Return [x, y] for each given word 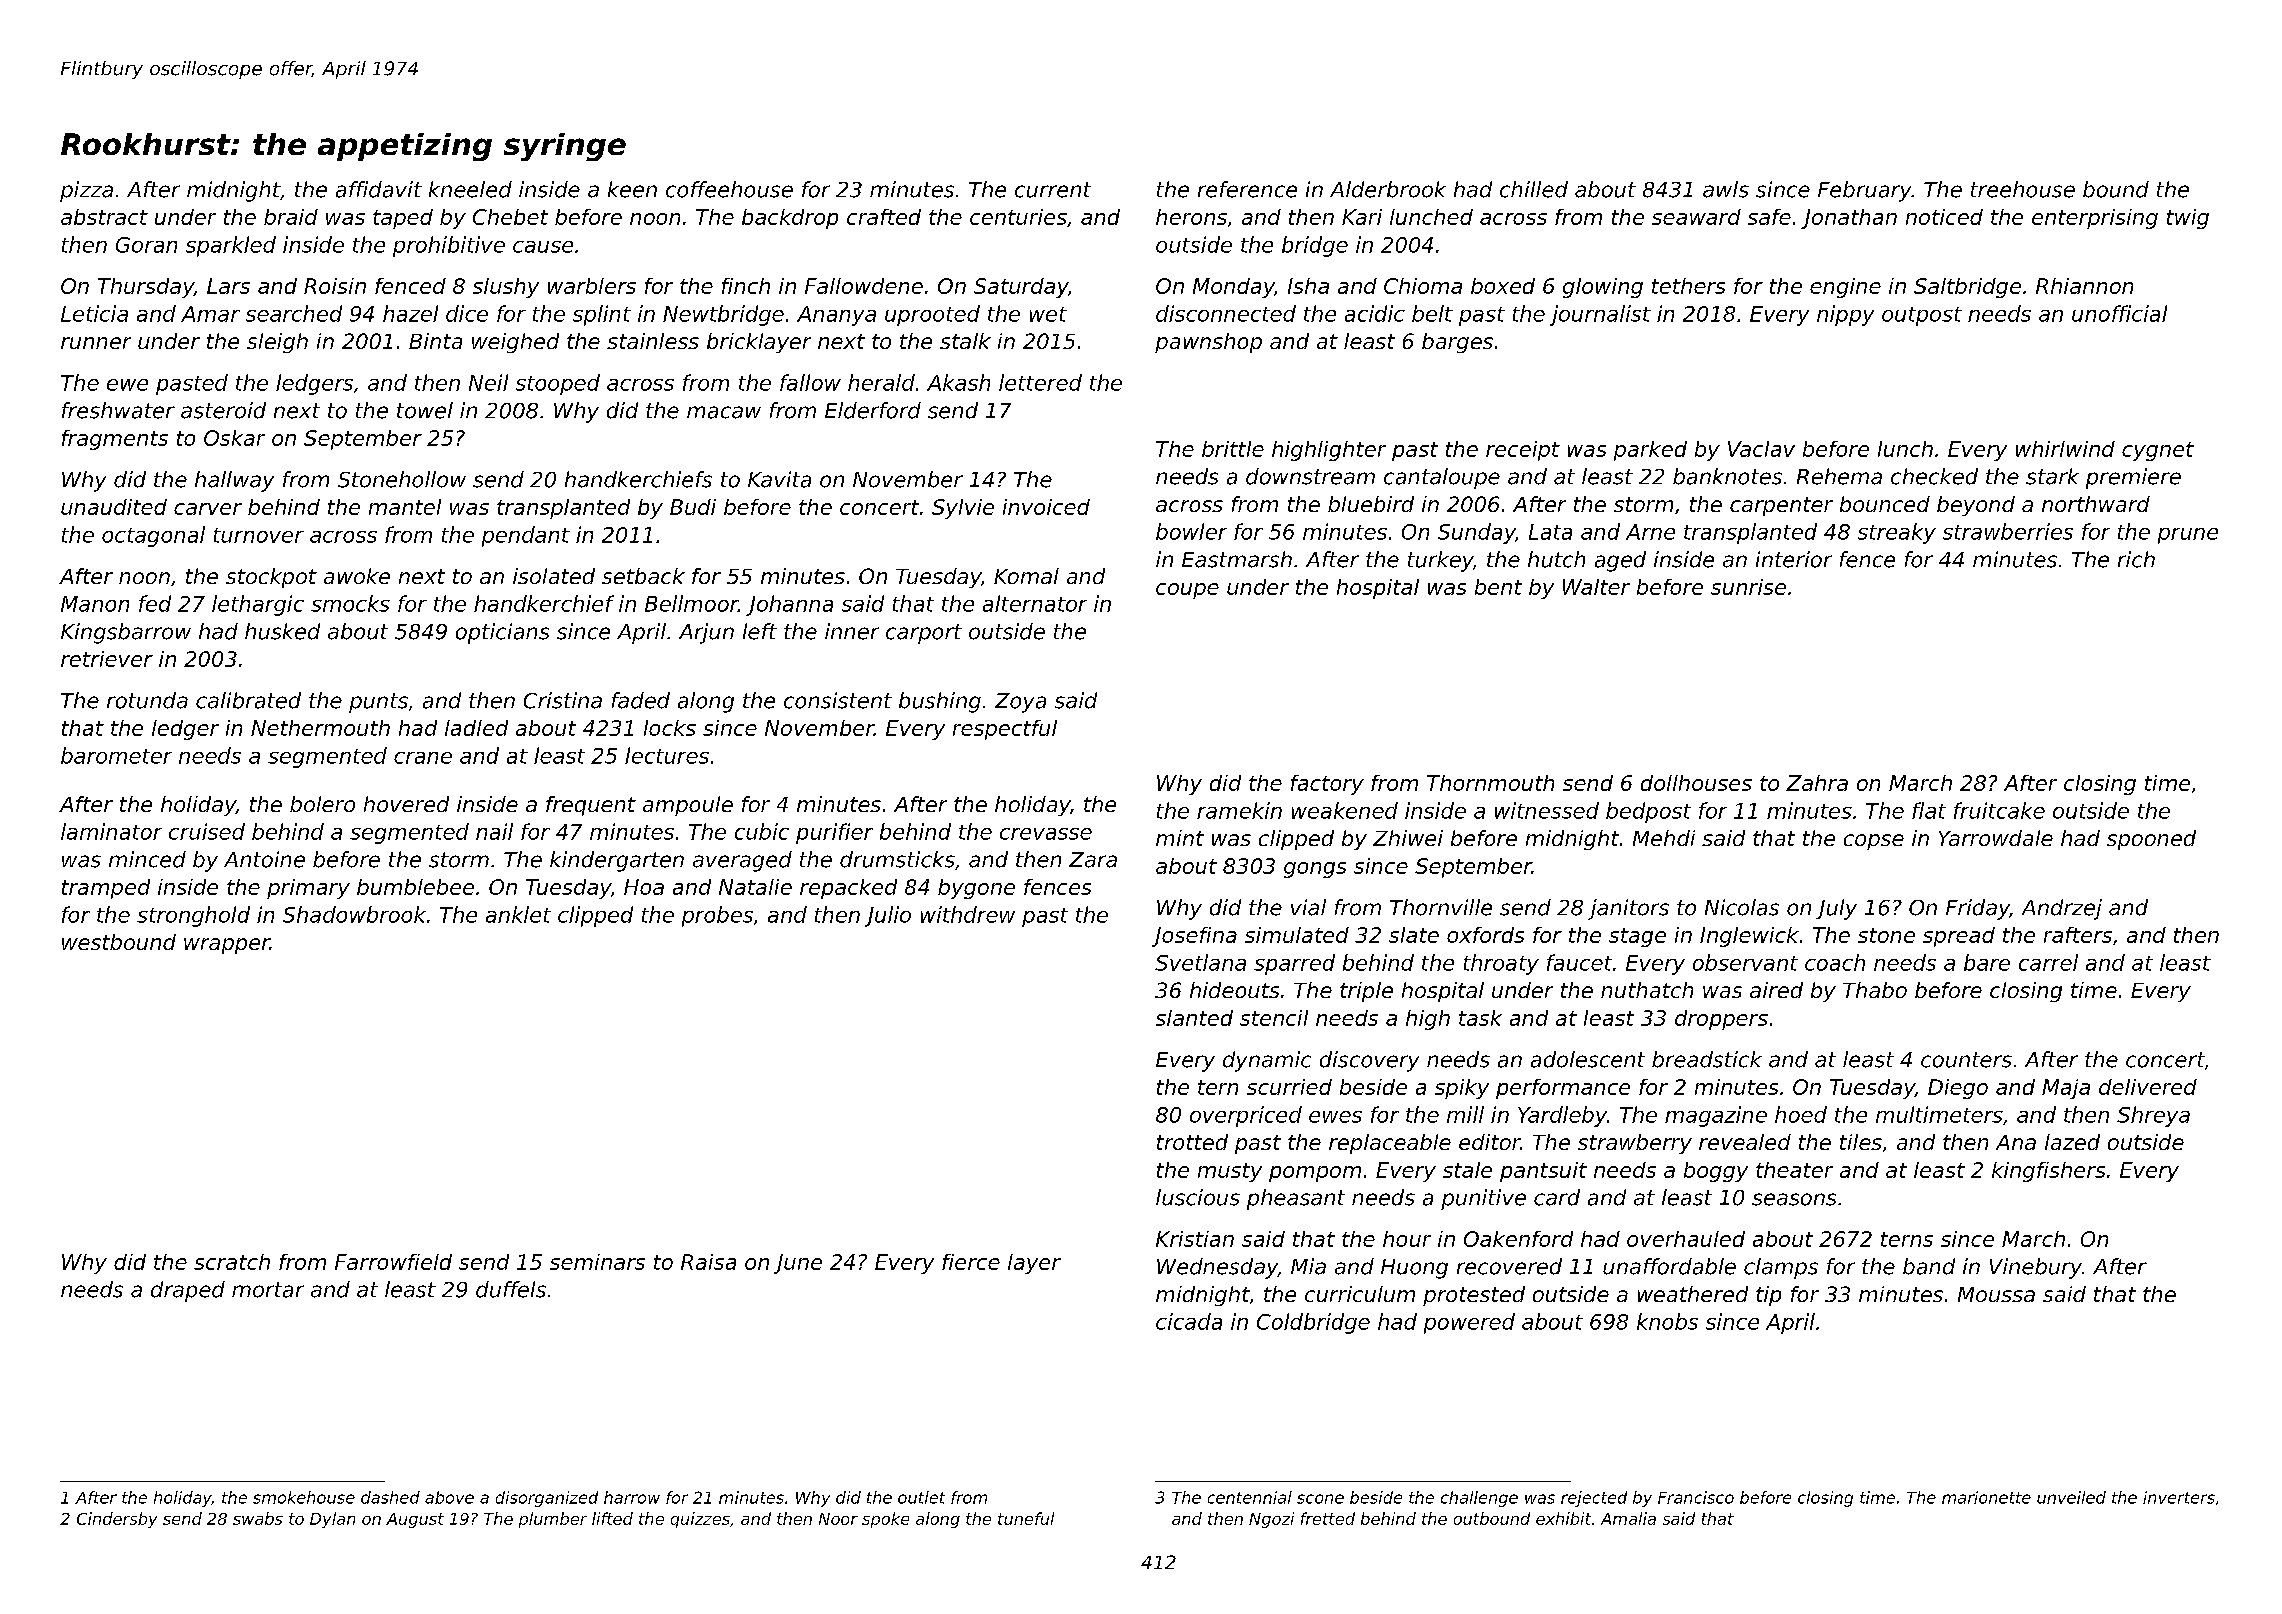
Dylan [332, 1520]
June [798, 1264]
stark [2052, 476]
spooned [2151, 840]
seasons [1794, 1199]
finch [746, 286]
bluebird [1371, 504]
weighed [515, 343]
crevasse [1046, 834]
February [1865, 191]
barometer [116, 755]
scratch [232, 1262]
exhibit [1563, 1518]
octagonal [153, 536]
